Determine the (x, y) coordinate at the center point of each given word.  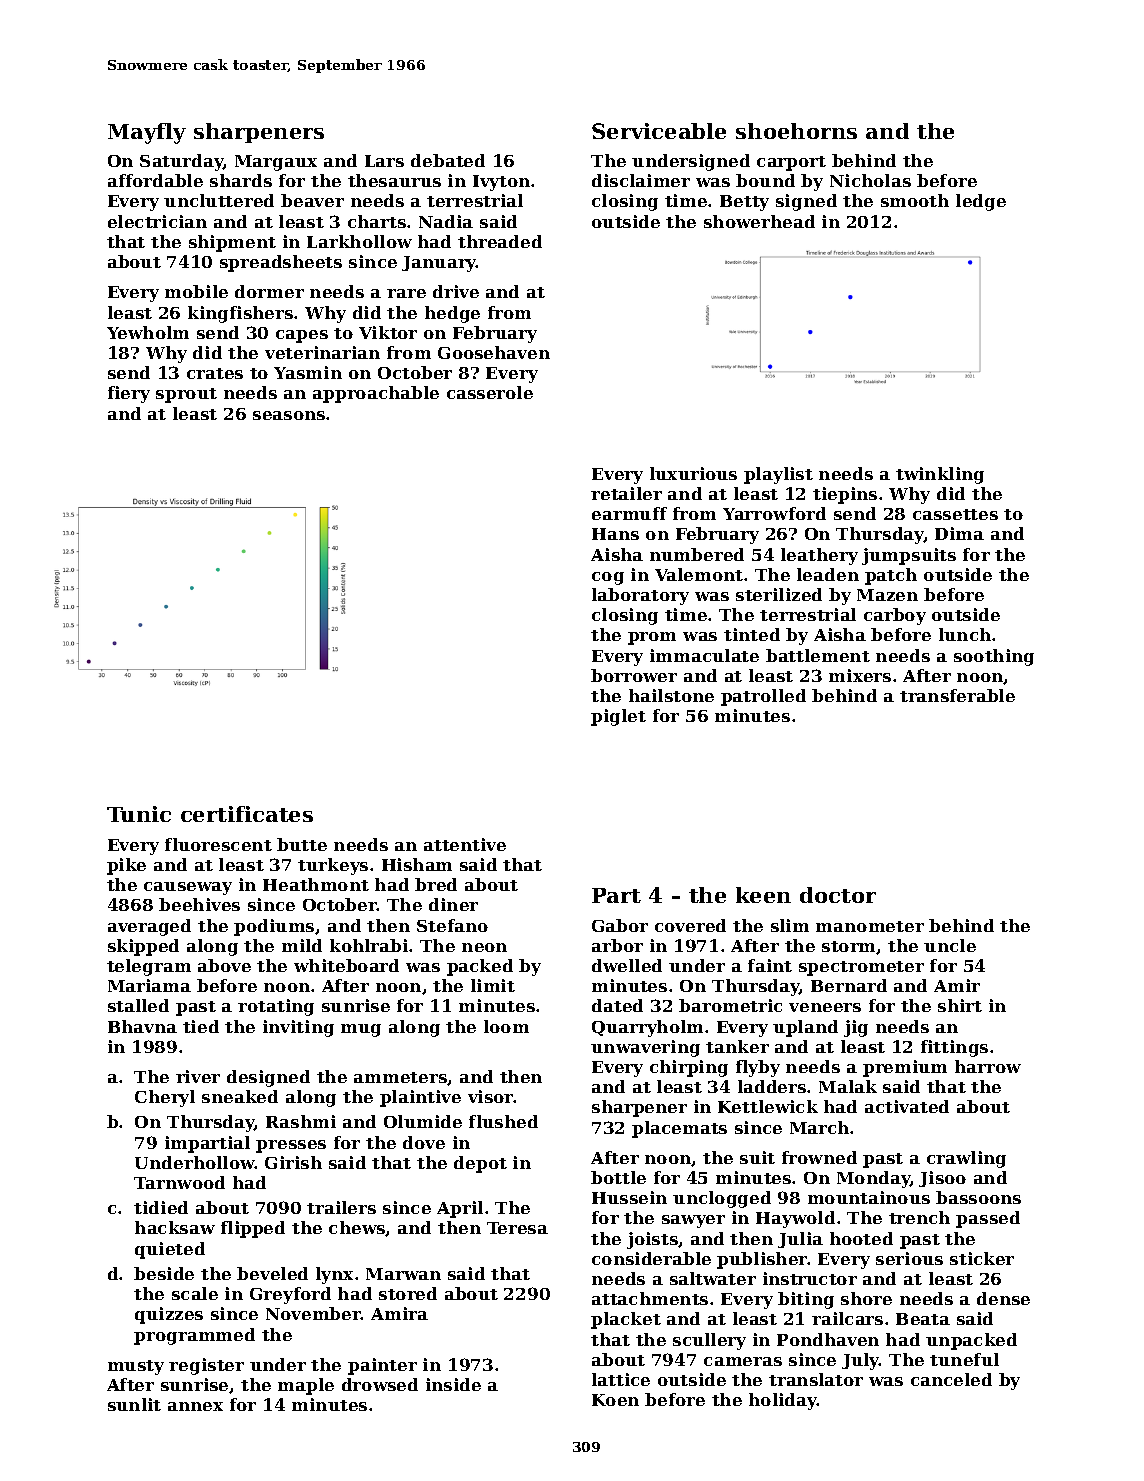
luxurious (693, 473)
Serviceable (659, 131)
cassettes (955, 514)
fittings (954, 1048)
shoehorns (796, 131)
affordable (155, 180)
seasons (289, 415)
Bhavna (142, 1026)
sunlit (134, 1404)
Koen (615, 1400)
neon (484, 947)
